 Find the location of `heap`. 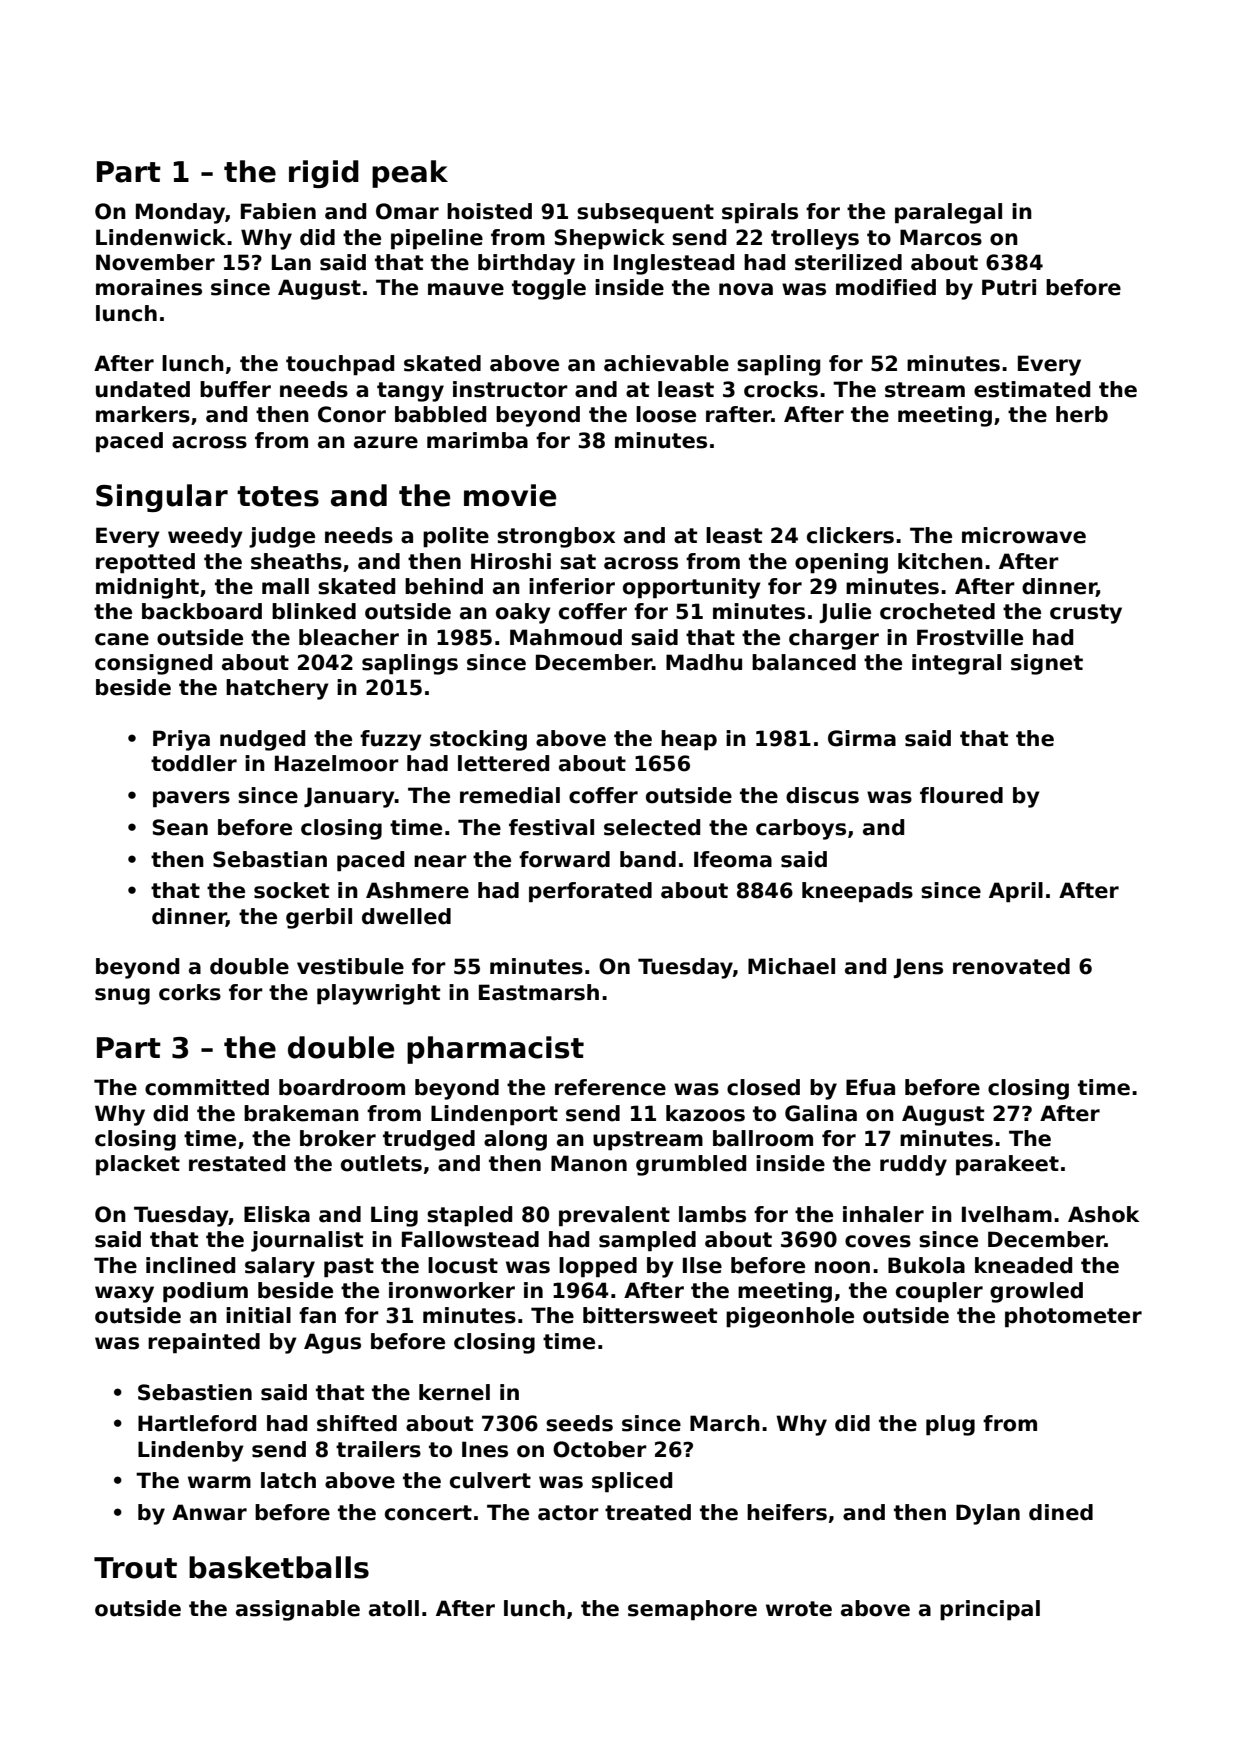

heap is located at coordinates (689, 740).
